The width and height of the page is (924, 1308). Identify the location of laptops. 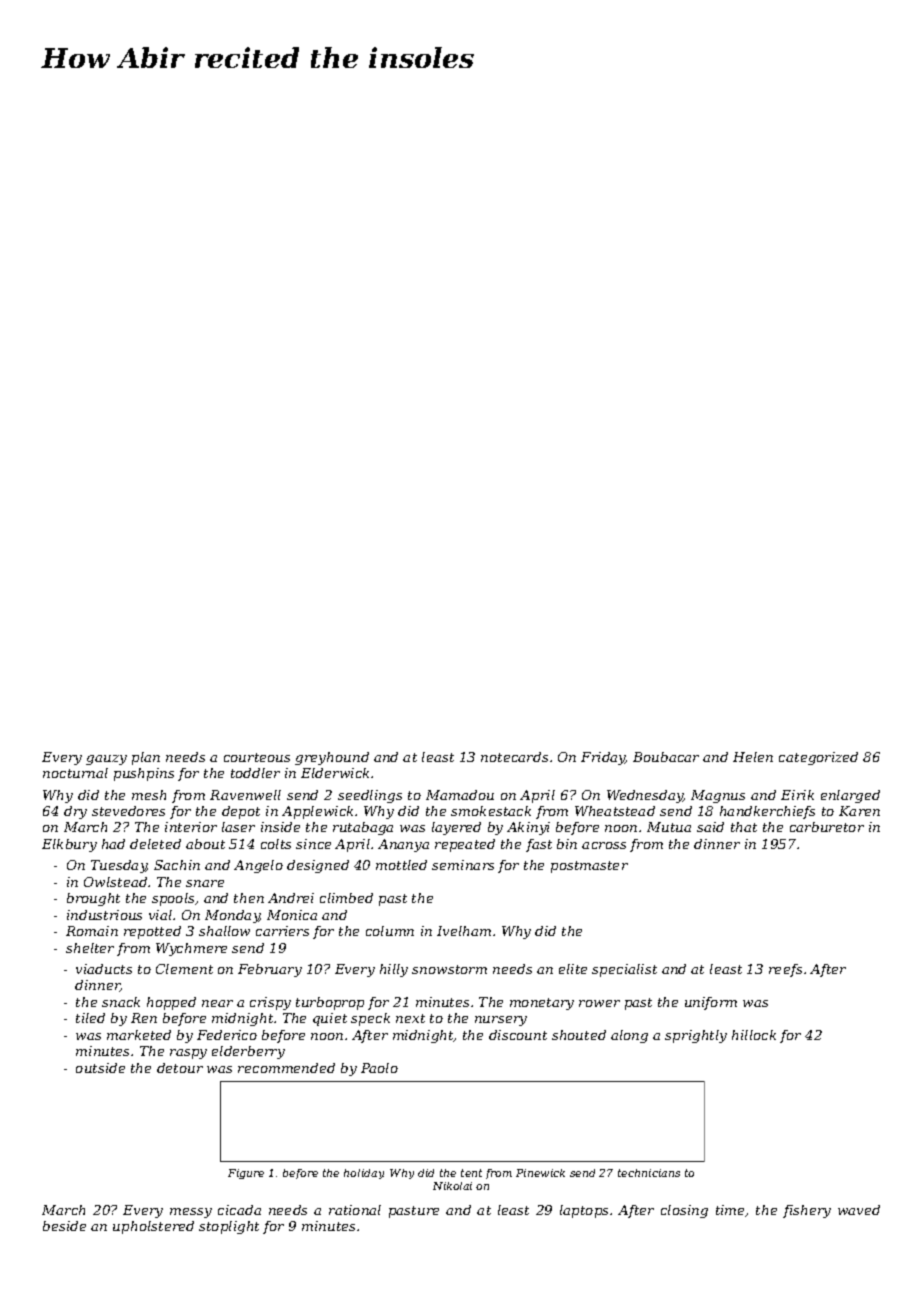
(584, 1211).
